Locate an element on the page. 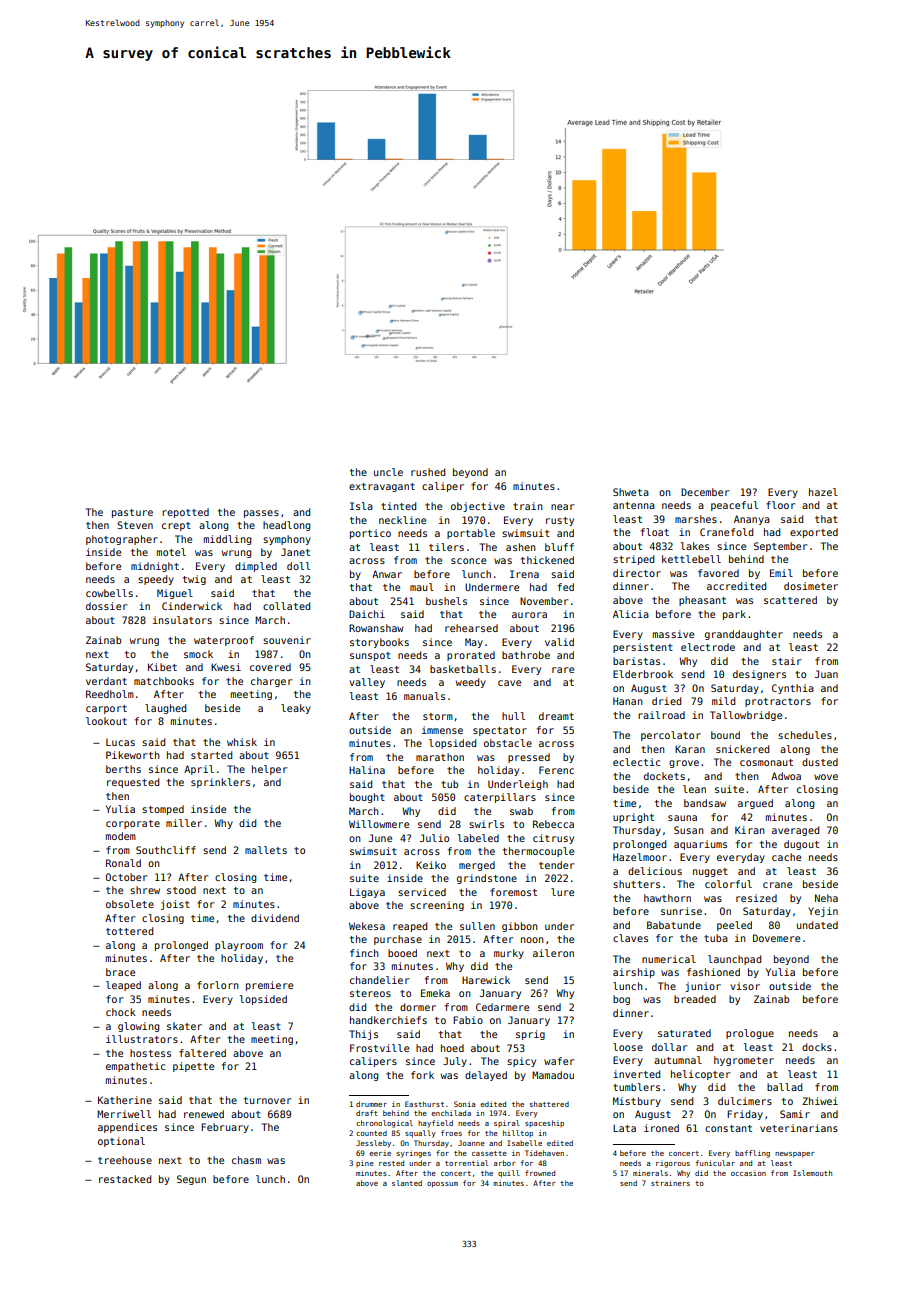  chock is located at coordinates (121, 1012).
